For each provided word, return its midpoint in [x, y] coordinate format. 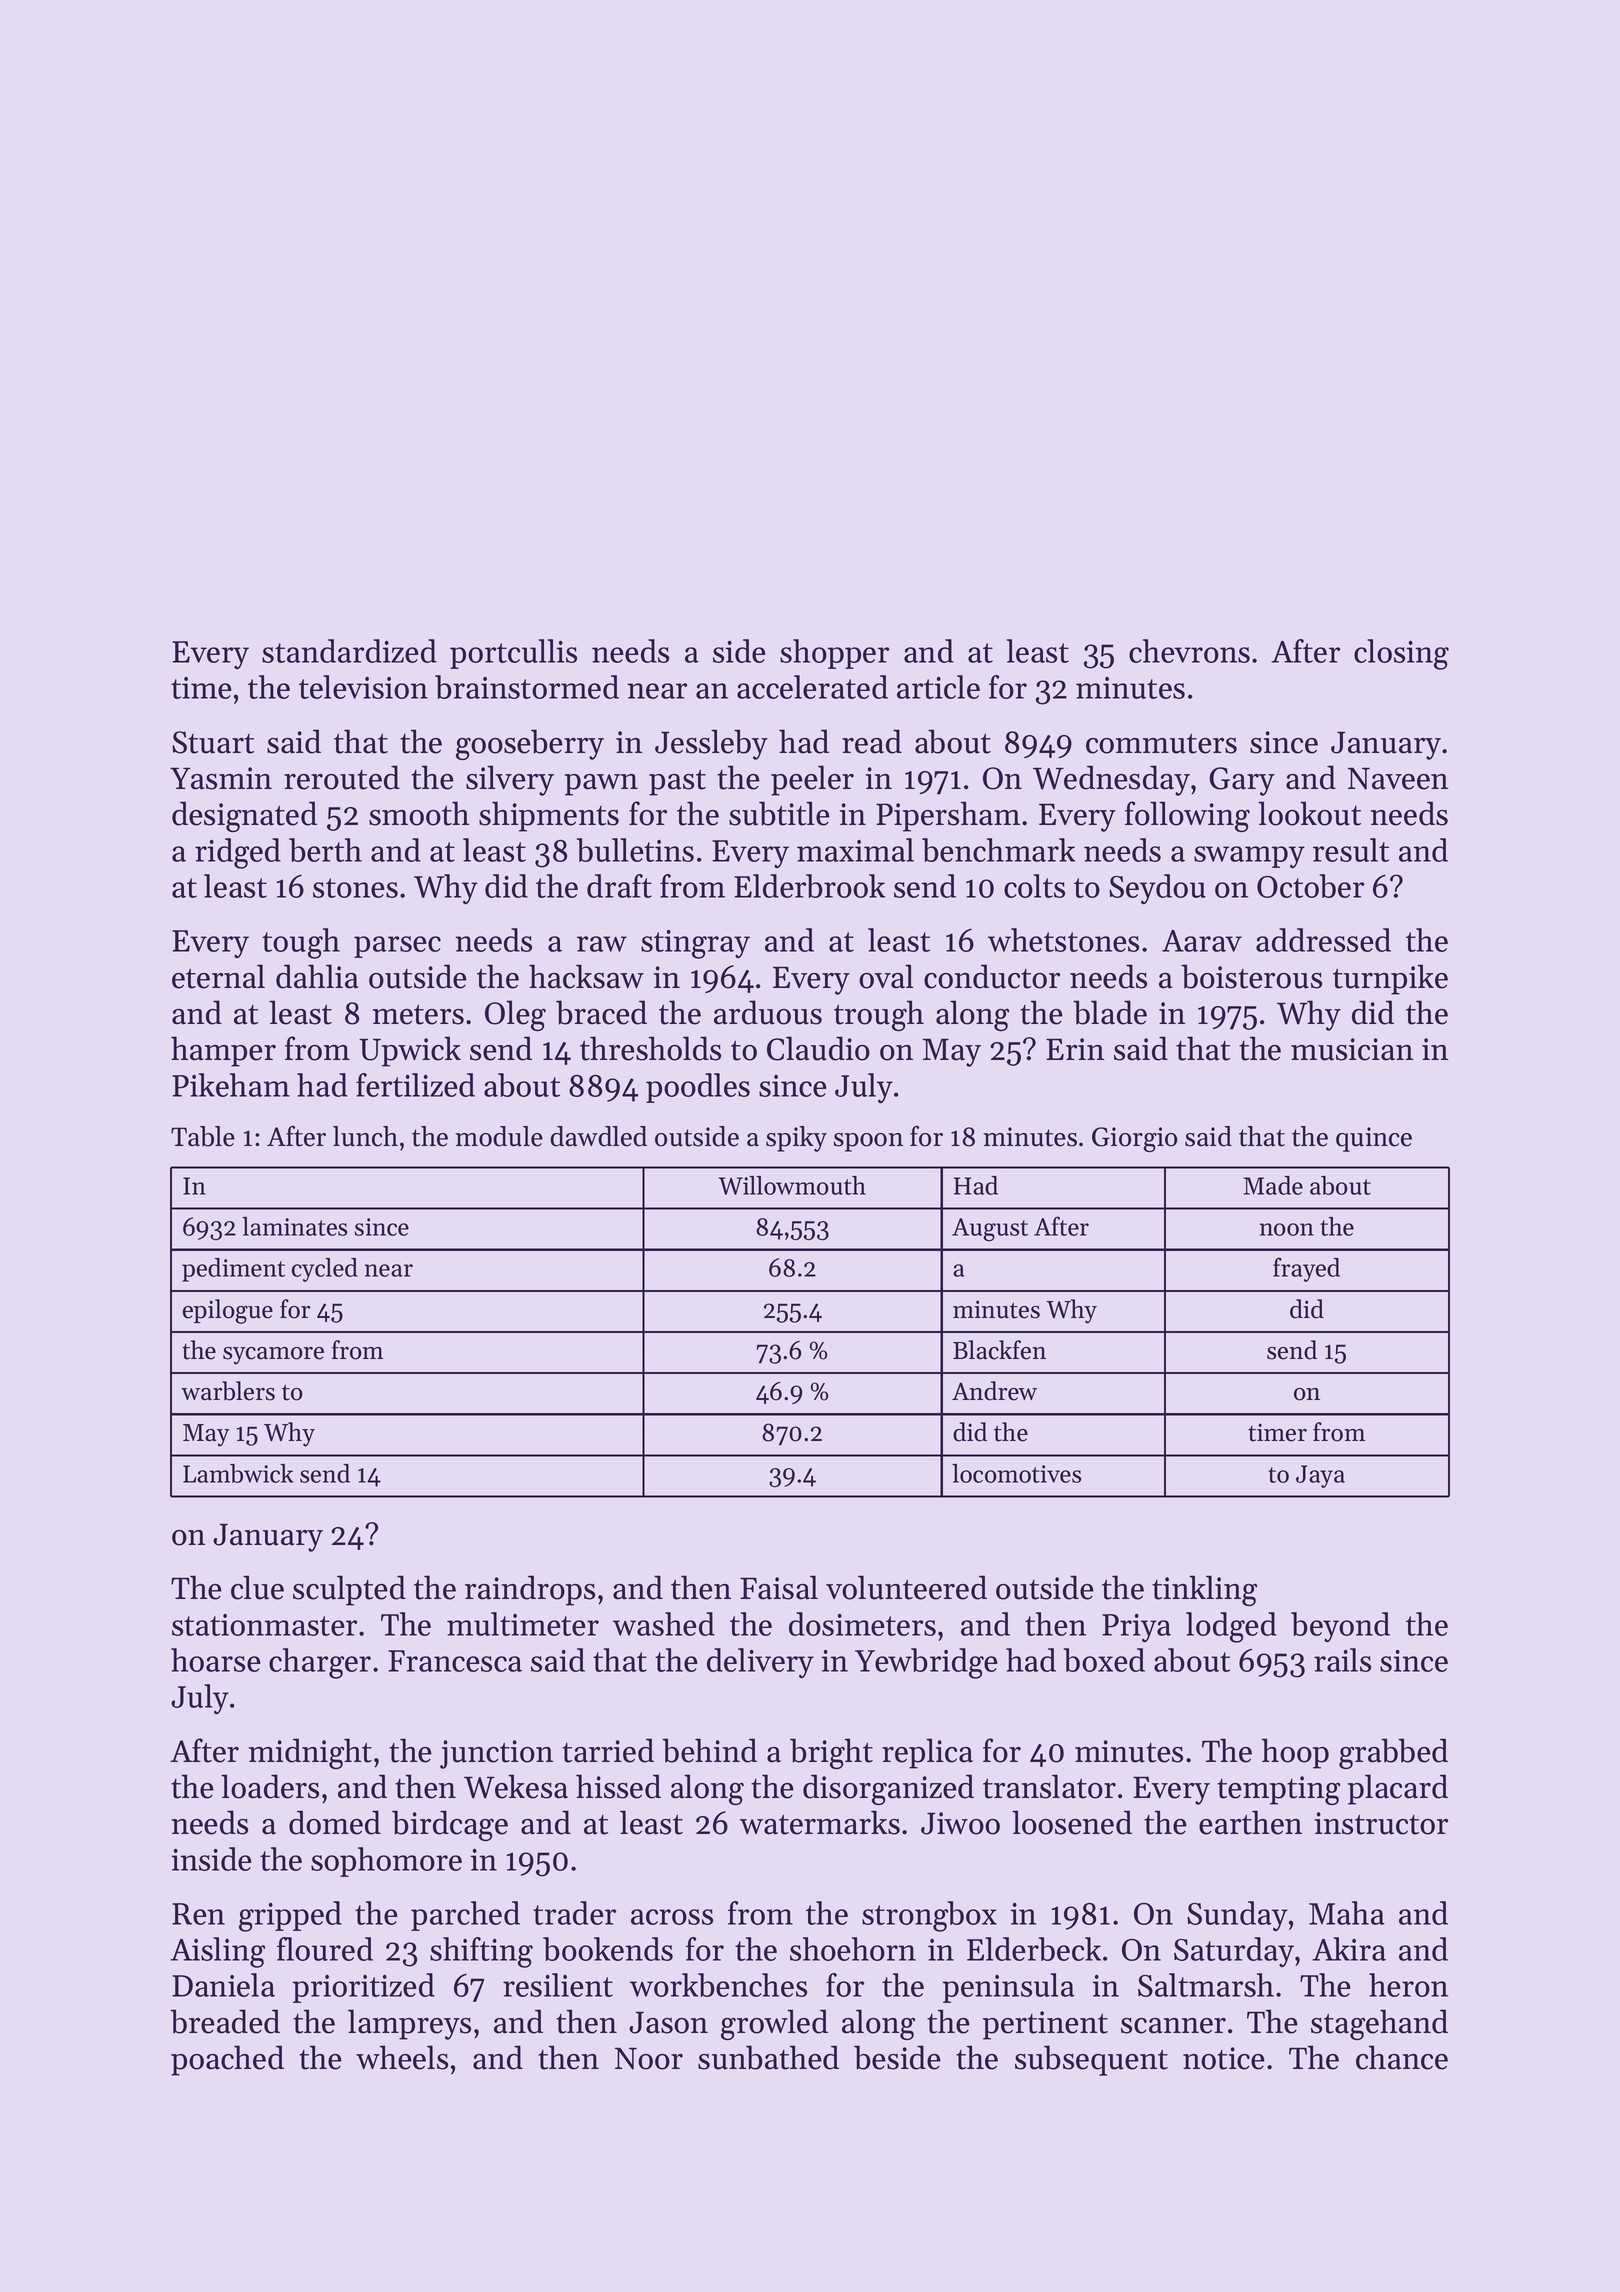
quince [1374, 1139]
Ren [198, 1914]
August [990, 1230]
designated [244, 816]
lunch [365, 1136]
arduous [768, 1012]
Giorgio [1134, 1139]
